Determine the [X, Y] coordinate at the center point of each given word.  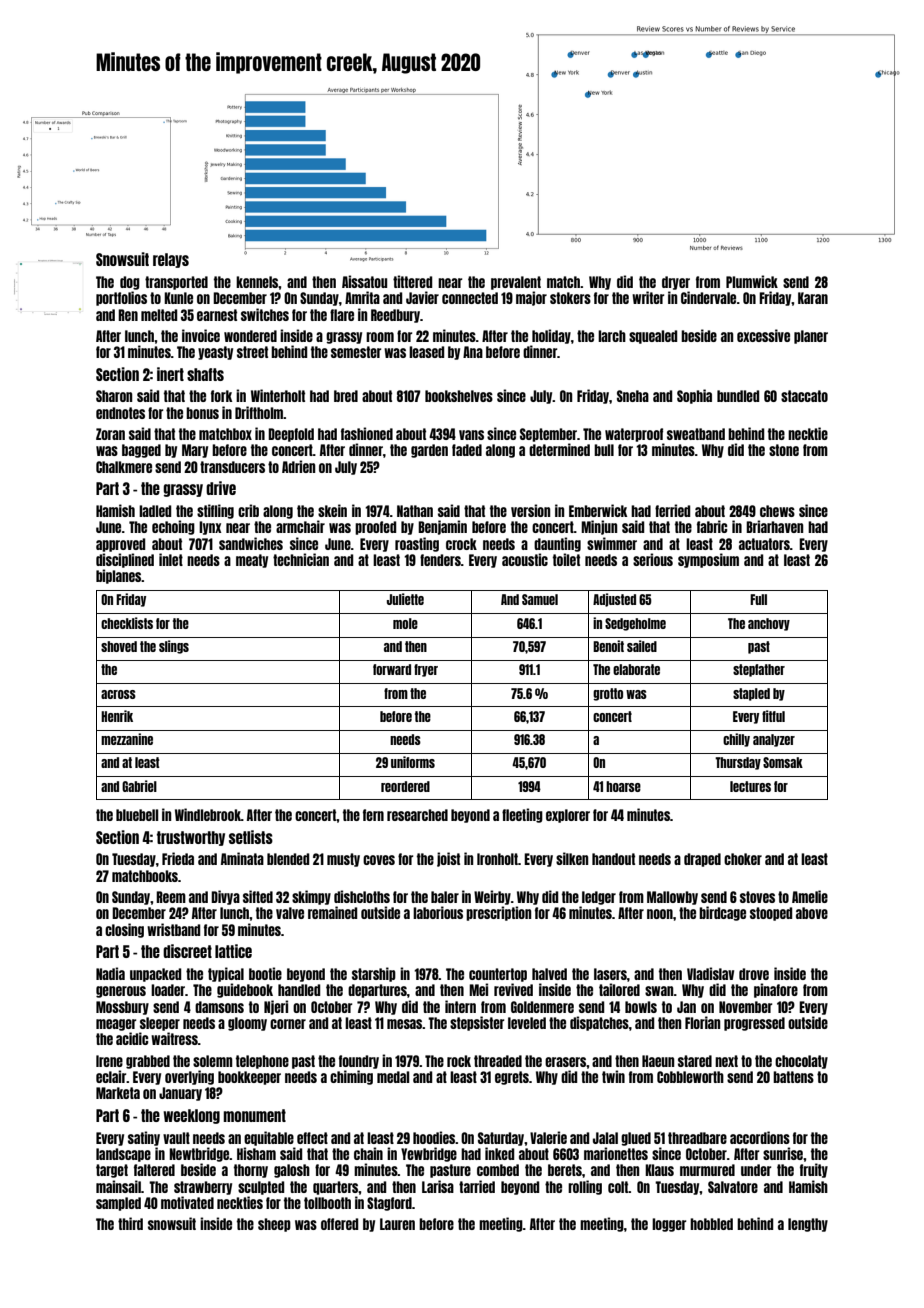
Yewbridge [429, 1154]
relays [171, 260]
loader [168, 990]
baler [445, 897]
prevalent [516, 283]
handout [613, 859]
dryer [676, 283]
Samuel [540, 599]
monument [254, 1115]
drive [221, 488]
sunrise [783, 1153]
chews [777, 511]
